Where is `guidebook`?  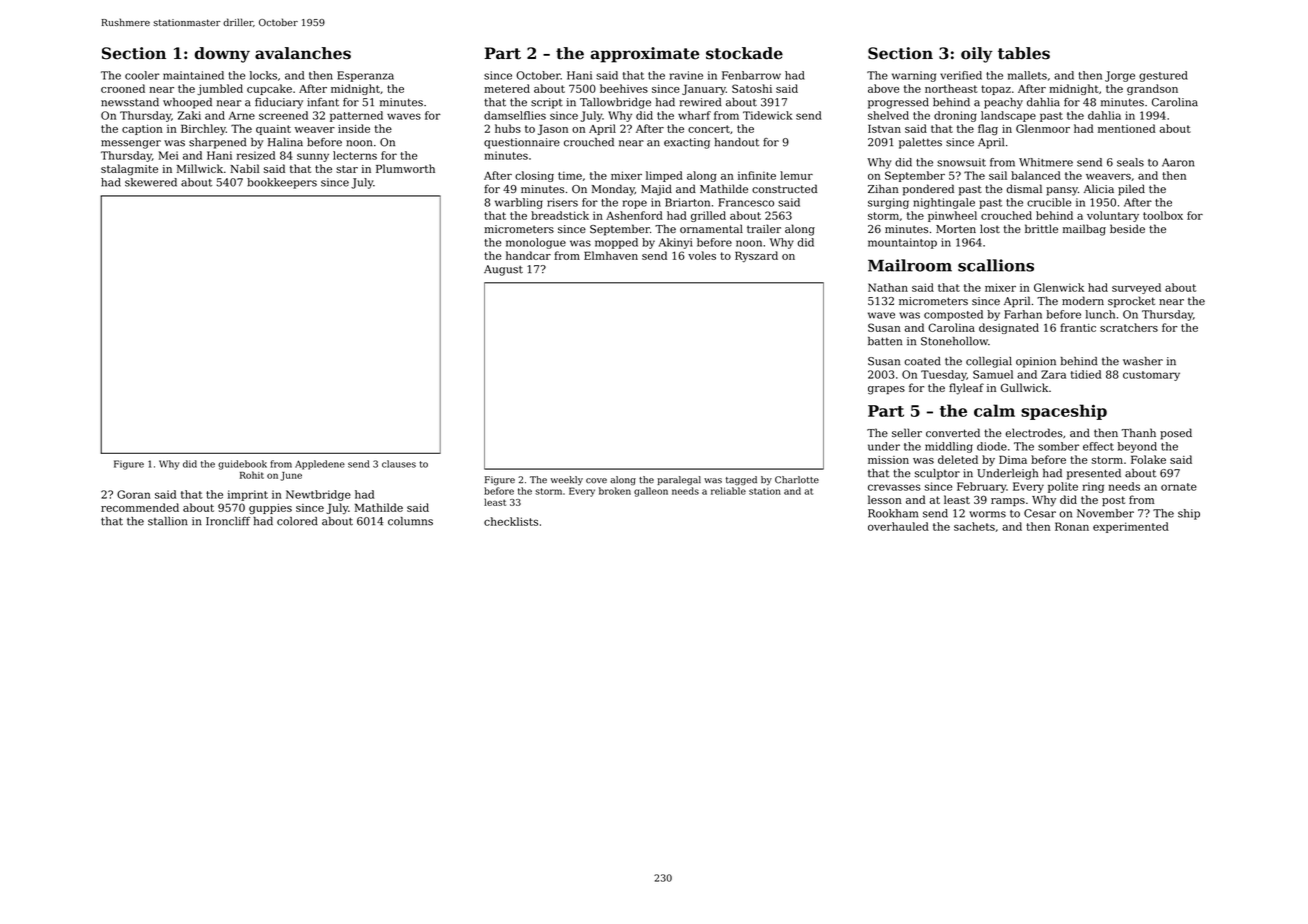 guidebook is located at coordinates (242, 465).
